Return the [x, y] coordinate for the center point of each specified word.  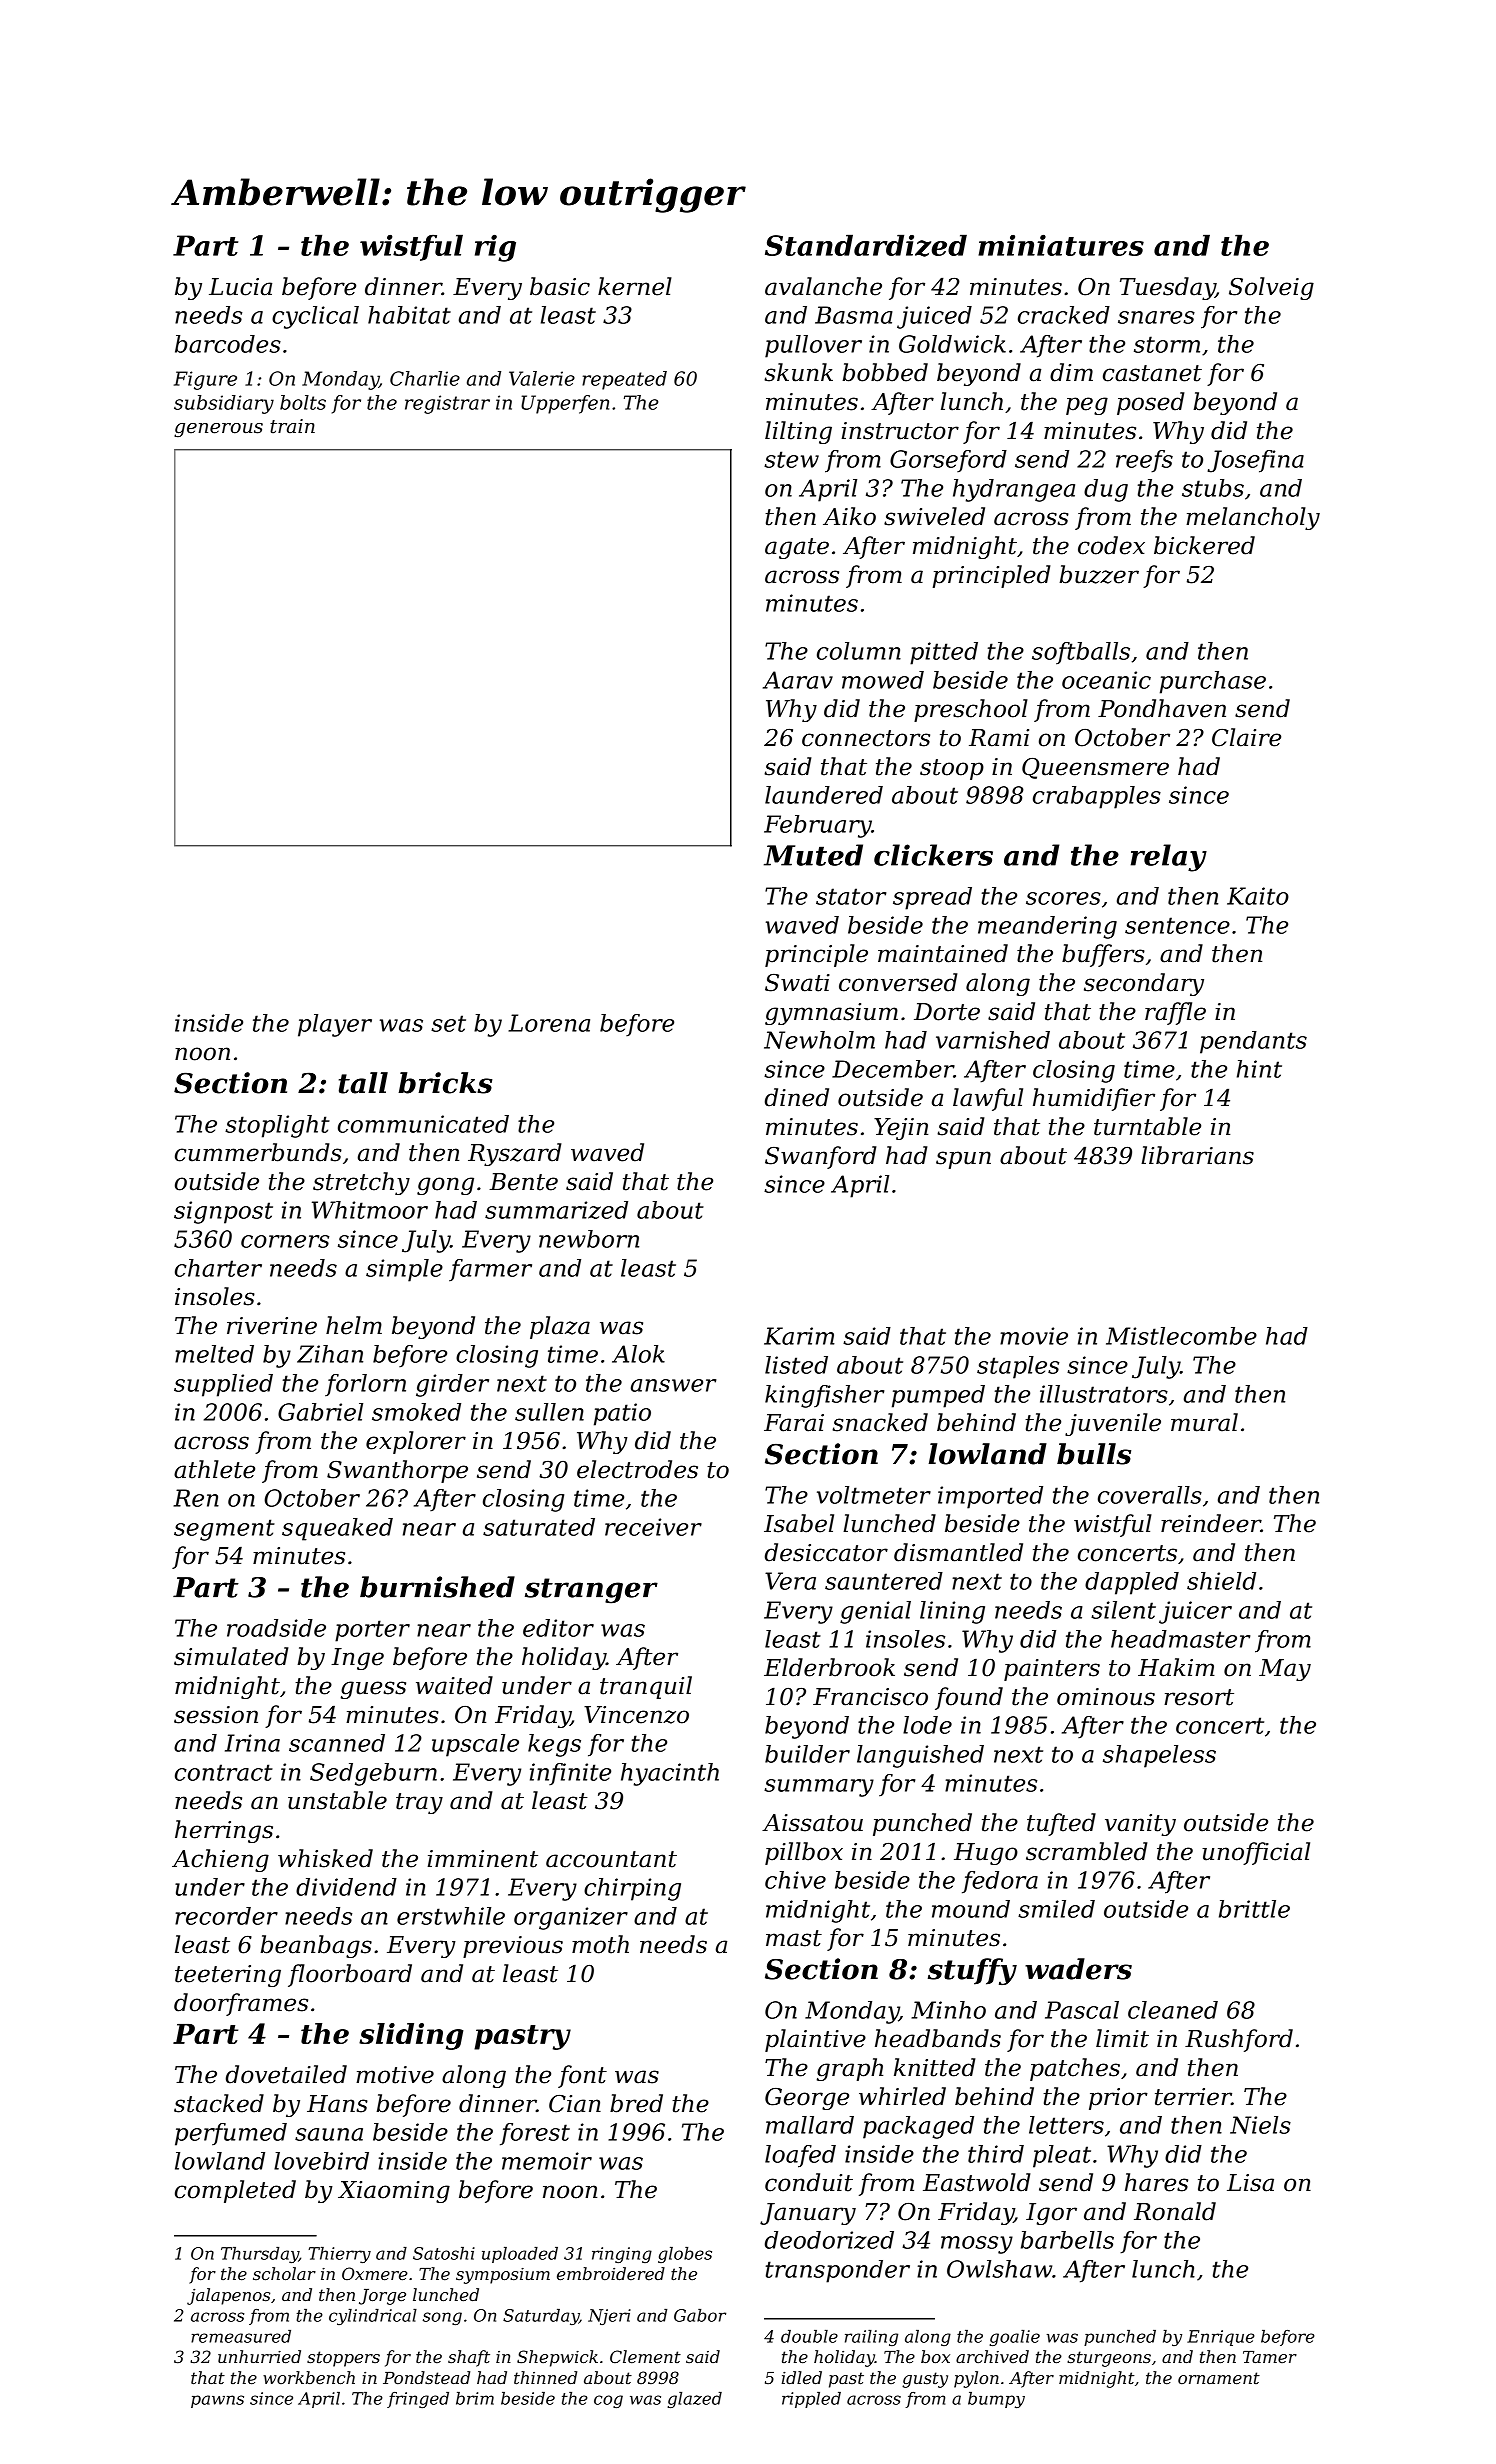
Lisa [1250, 2183]
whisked [325, 1858]
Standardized [866, 245]
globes [685, 2255]
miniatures [1061, 245]
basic [560, 286]
